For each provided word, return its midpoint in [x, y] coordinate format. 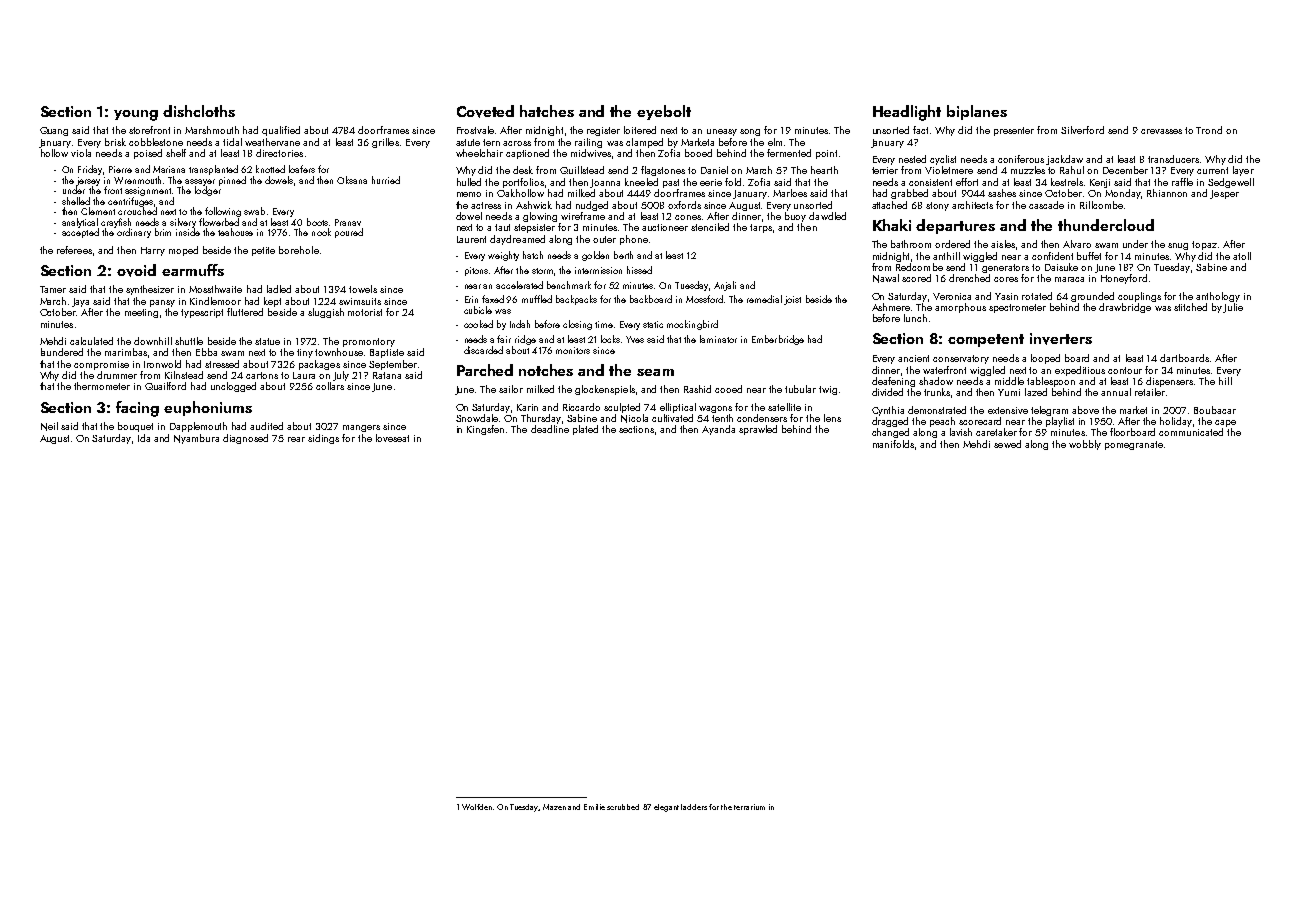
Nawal [886, 278]
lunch [915, 318]
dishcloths [199, 111]
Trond [1209, 130]
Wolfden [477, 807]
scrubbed [623, 807]
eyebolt [664, 112]
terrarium [749, 807]
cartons [262, 375]
